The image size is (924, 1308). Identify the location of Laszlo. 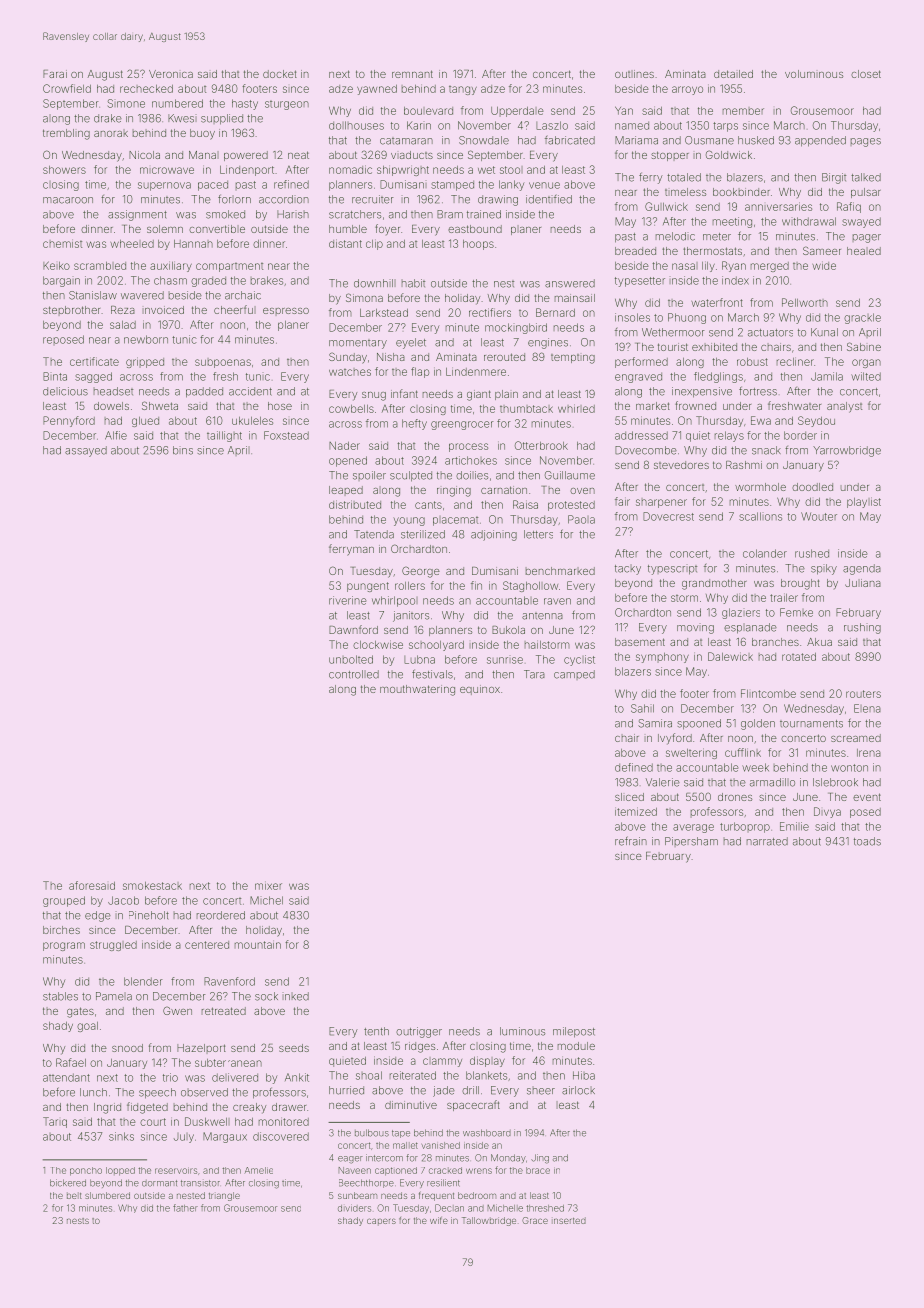
(552, 125).
